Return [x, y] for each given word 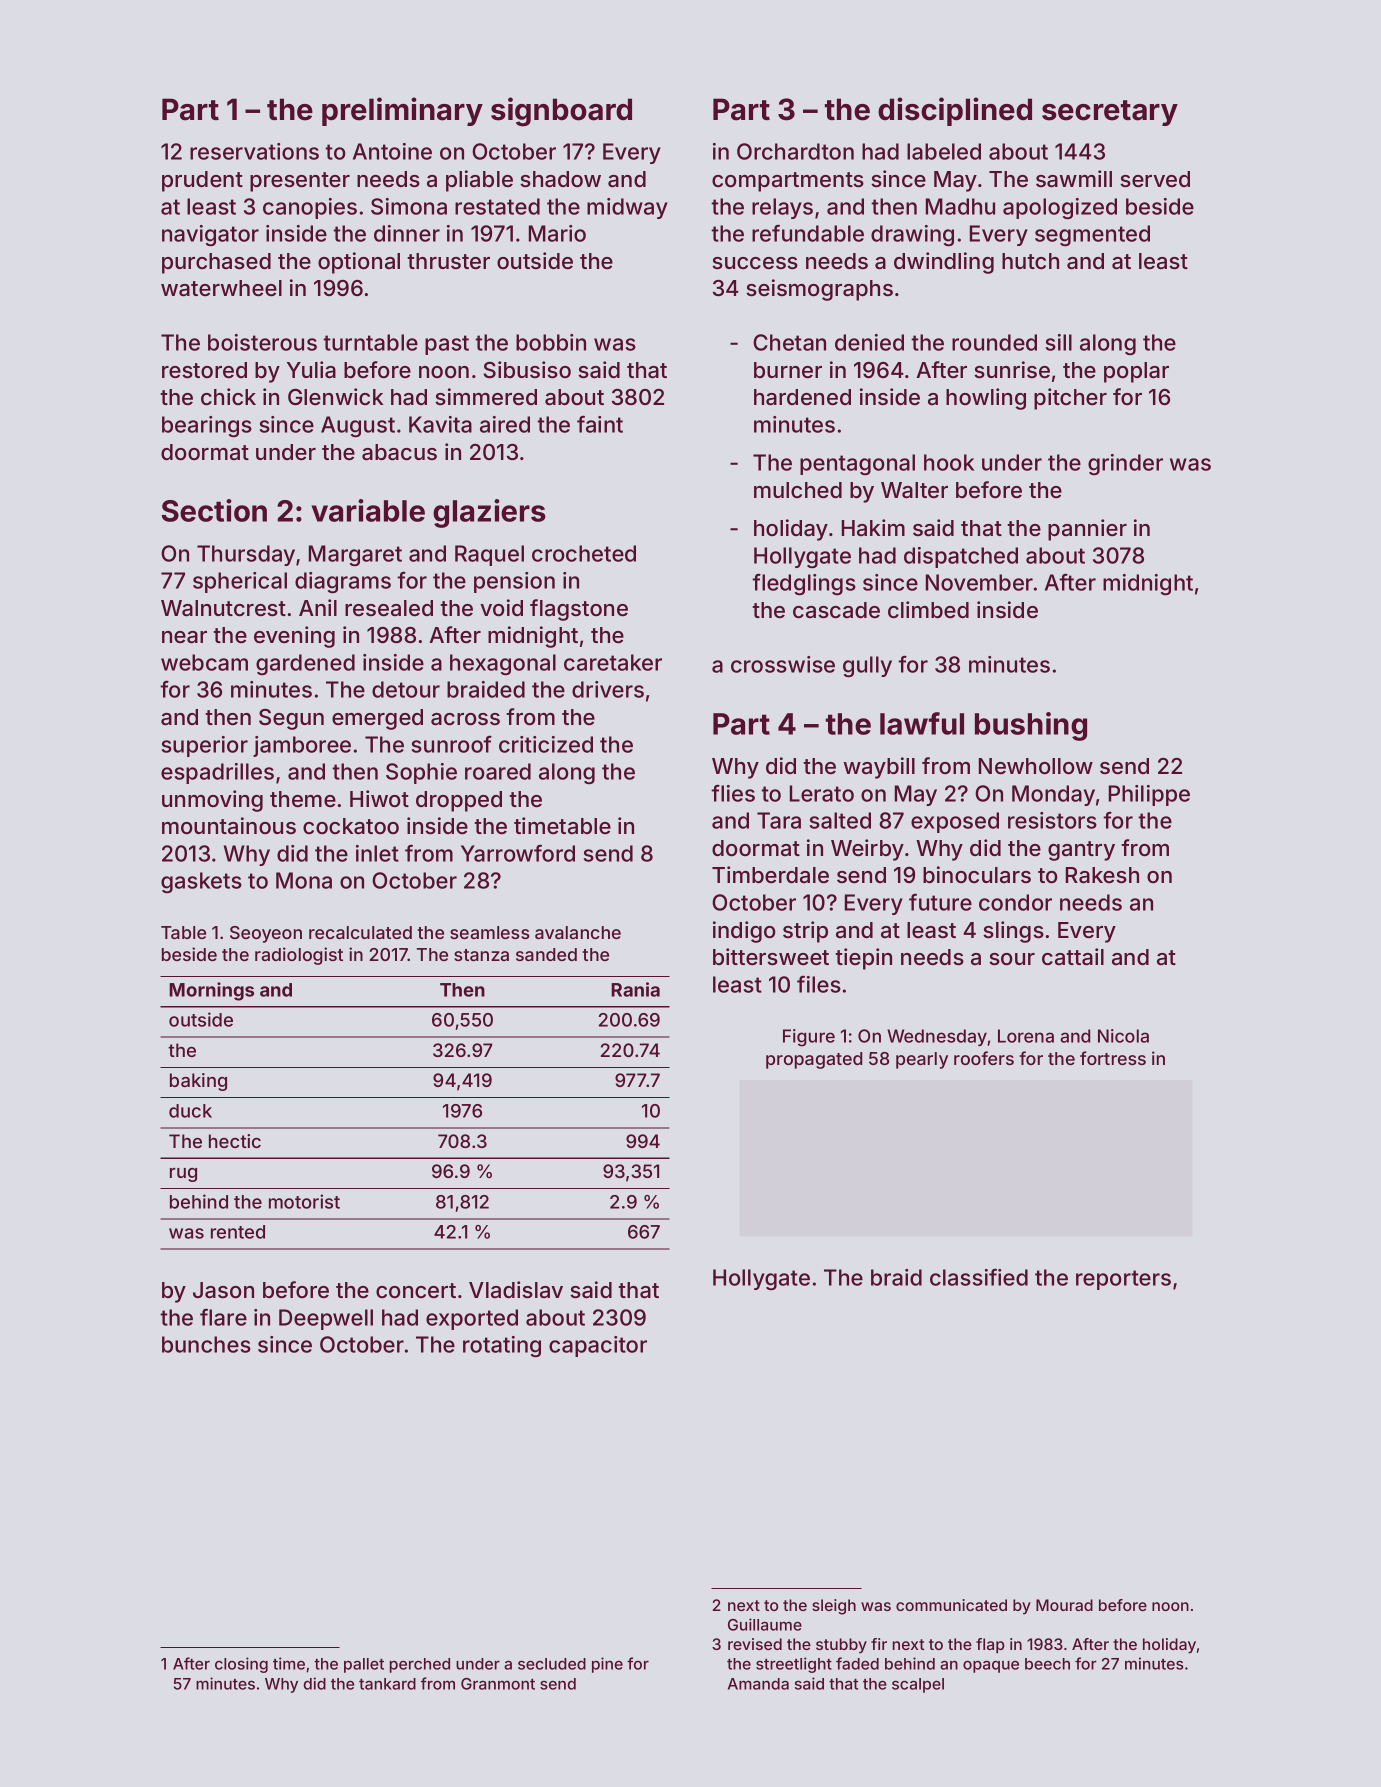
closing [241, 1665]
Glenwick [335, 396]
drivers [608, 689]
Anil [318, 607]
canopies [310, 208]
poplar [1136, 372]
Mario [557, 233]
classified [979, 1277]
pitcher [1070, 399]
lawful [922, 723]
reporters [1123, 1280]
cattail [1073, 957]
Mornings [211, 991]
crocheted [584, 553]
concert [416, 1290]
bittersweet [771, 956]
